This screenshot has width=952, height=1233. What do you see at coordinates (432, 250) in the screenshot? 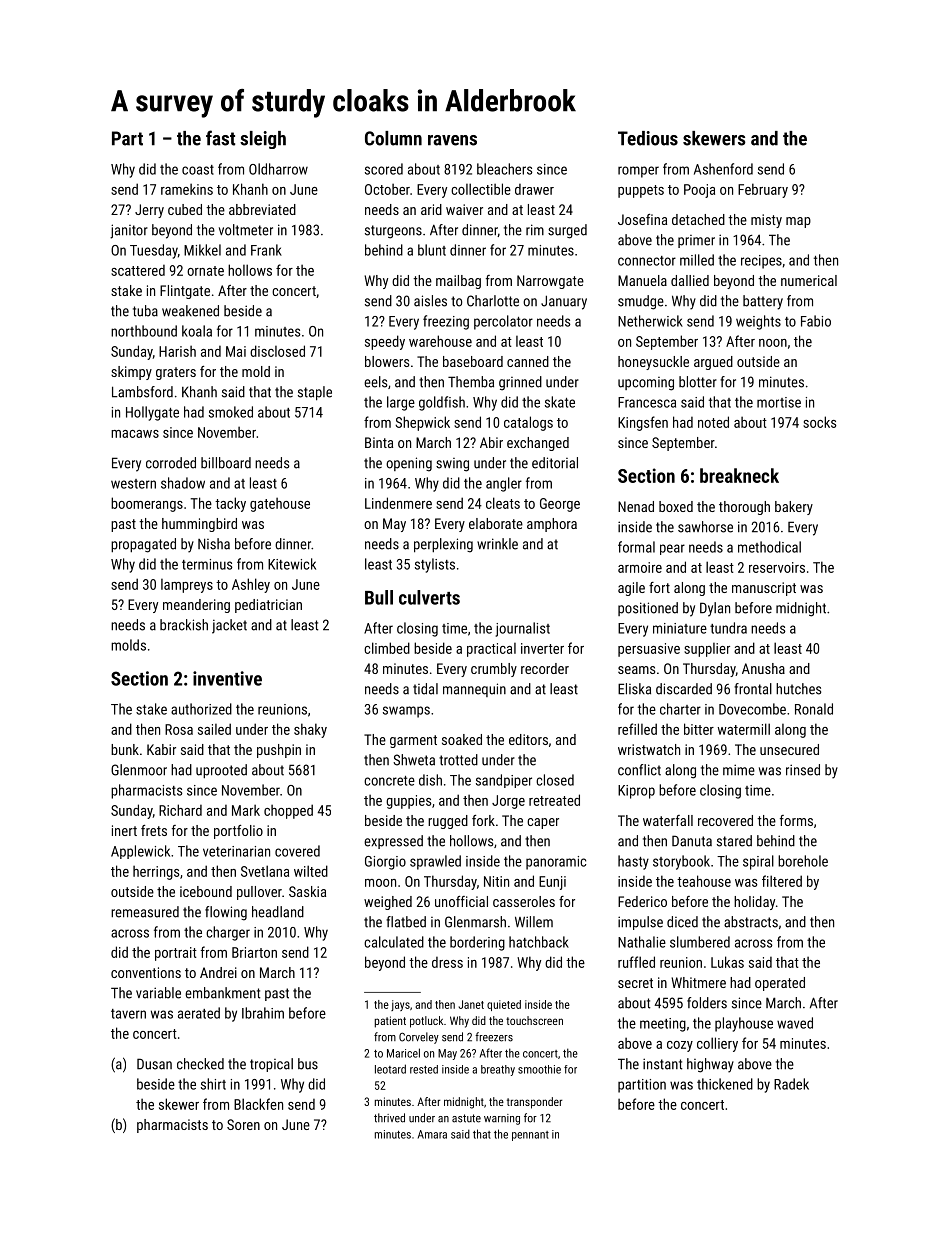
I see `blunt` at bounding box center [432, 250].
